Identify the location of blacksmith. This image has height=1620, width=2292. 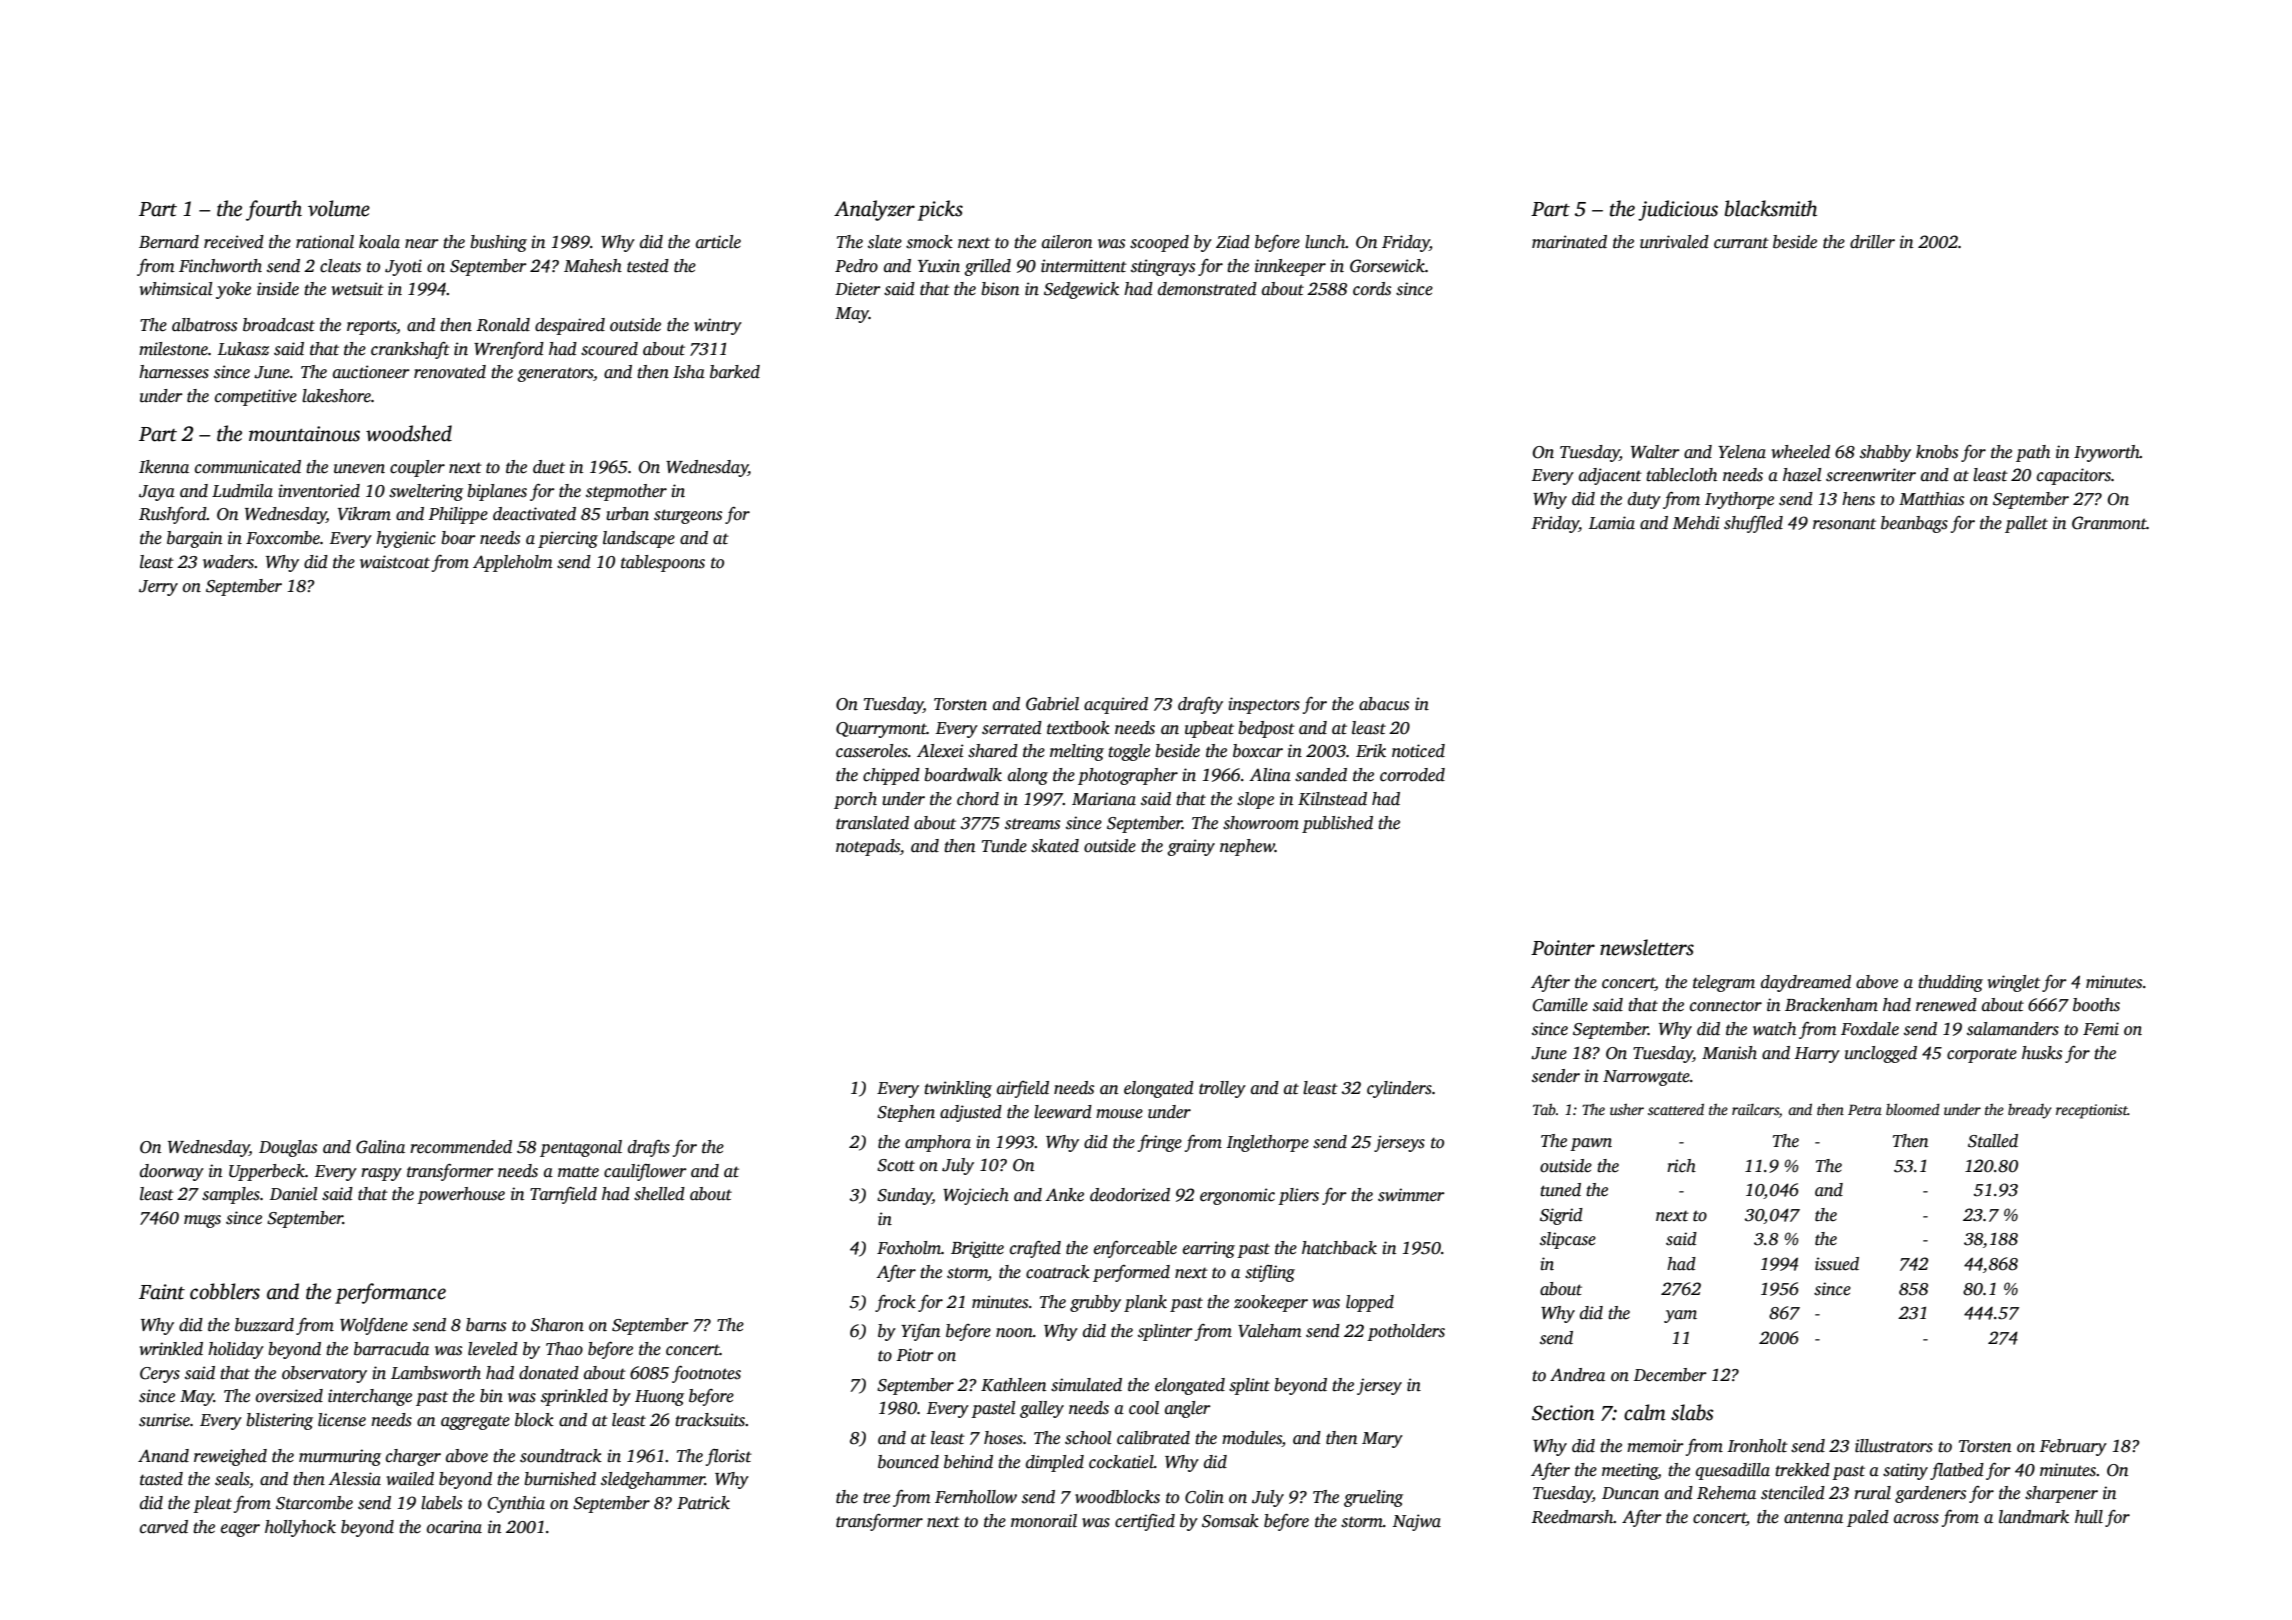
(1771, 208).
